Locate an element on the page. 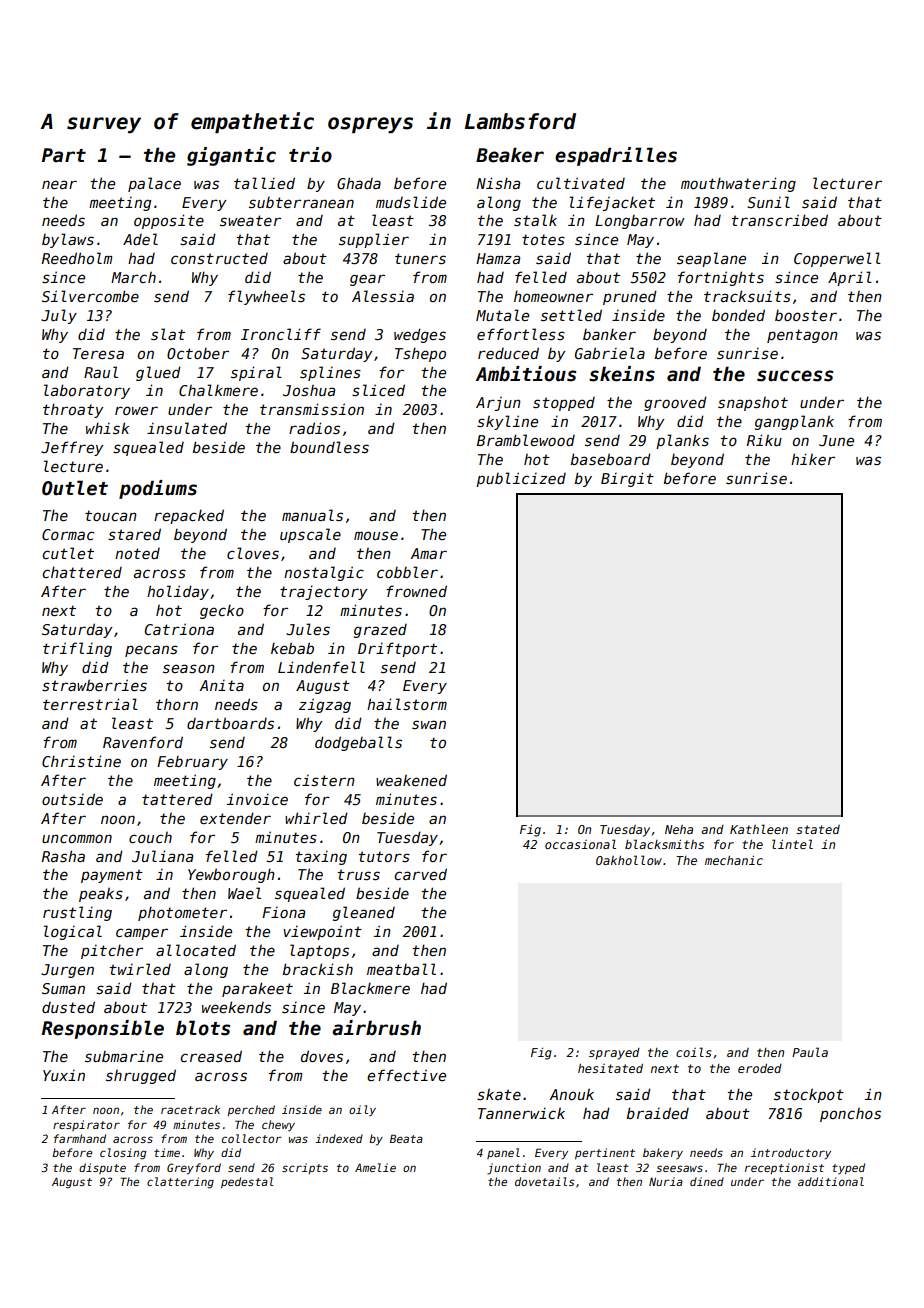 This image has height=1308, width=924. boundless is located at coordinates (329, 447).
